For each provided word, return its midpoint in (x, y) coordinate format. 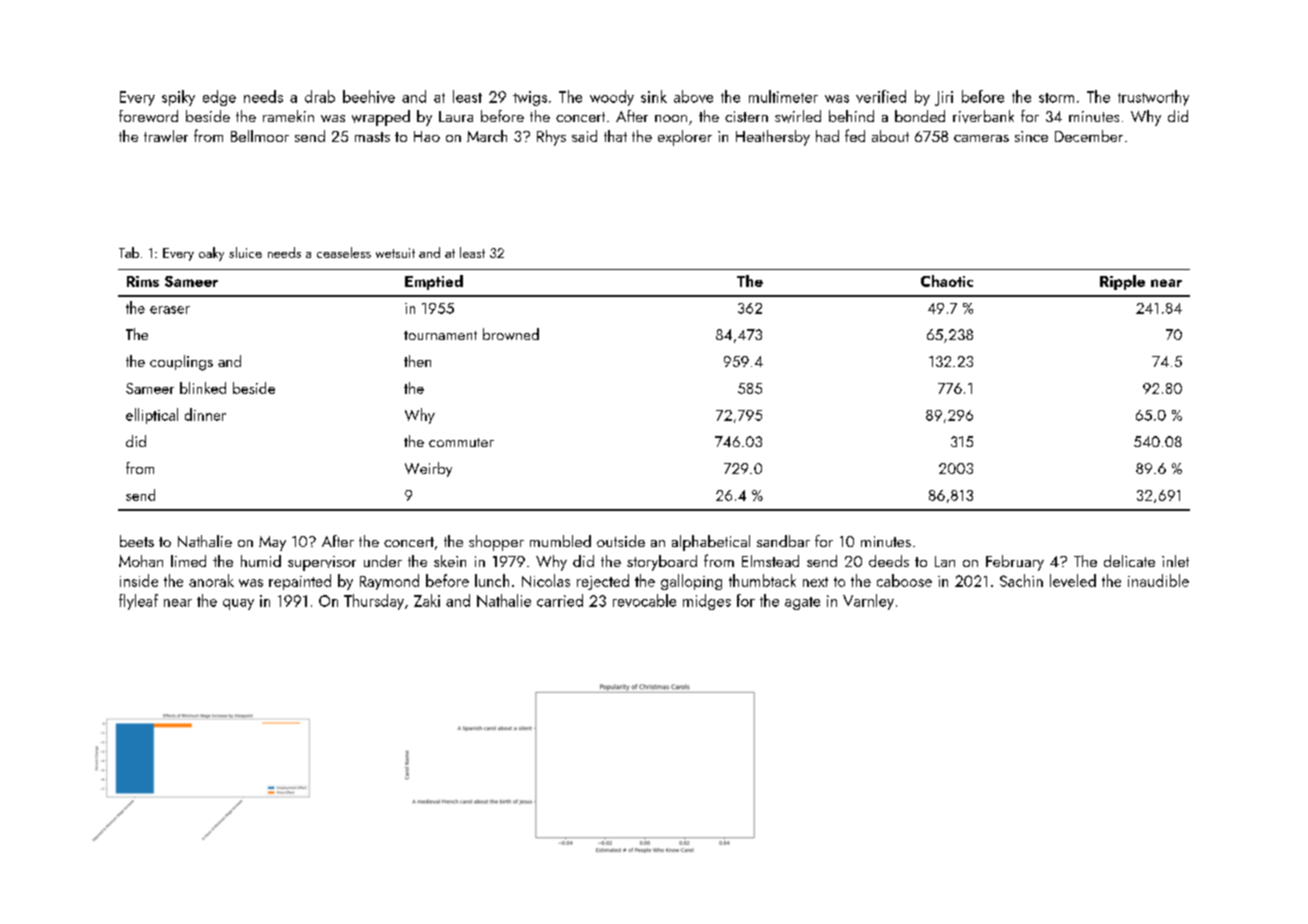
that (615, 136)
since (1031, 136)
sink (654, 96)
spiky (178, 98)
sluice (245, 252)
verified (881, 96)
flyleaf (138, 602)
